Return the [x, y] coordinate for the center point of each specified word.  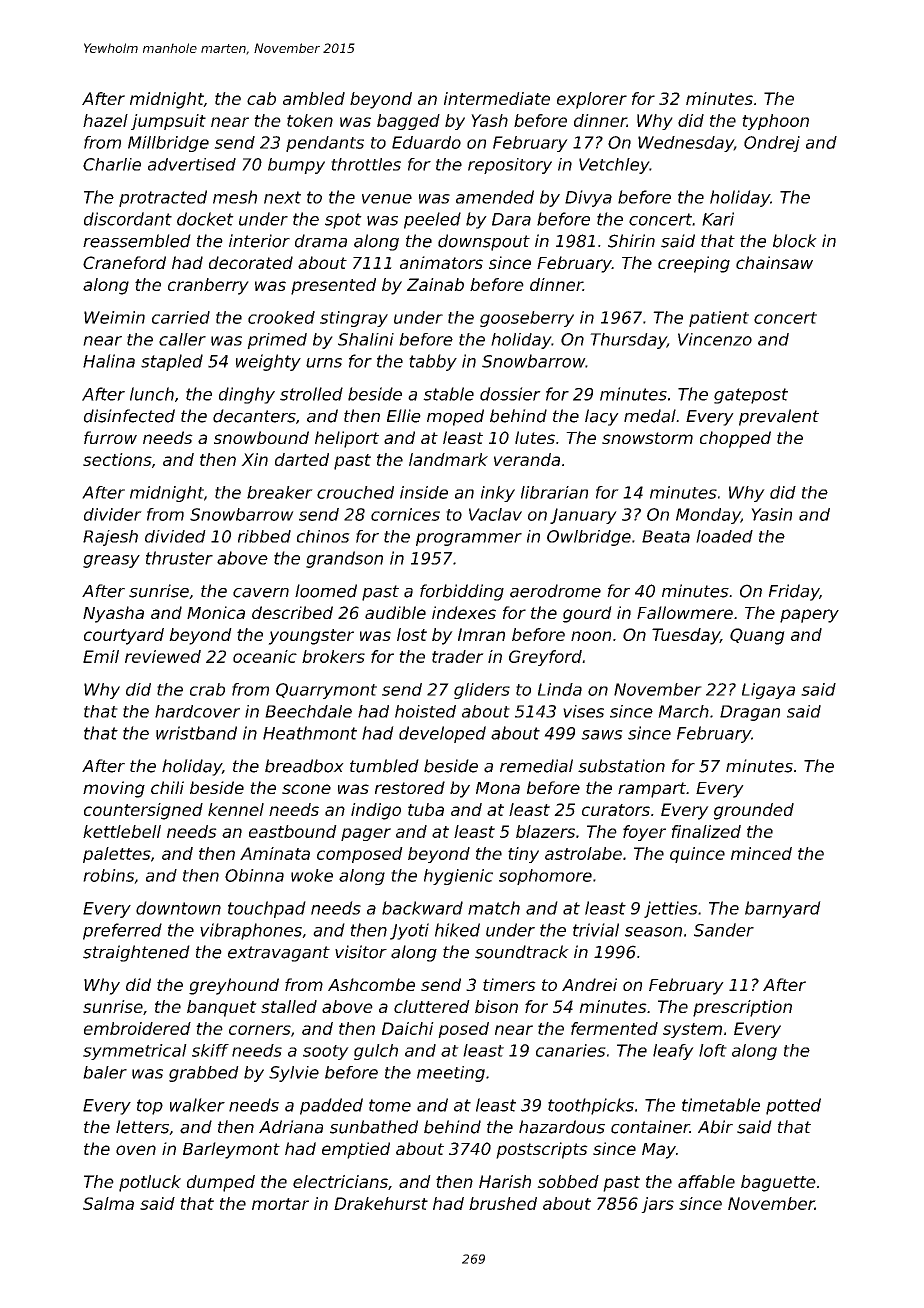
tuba [426, 809]
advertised [192, 164]
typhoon [775, 122]
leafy [673, 1052]
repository [510, 166]
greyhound [234, 986]
